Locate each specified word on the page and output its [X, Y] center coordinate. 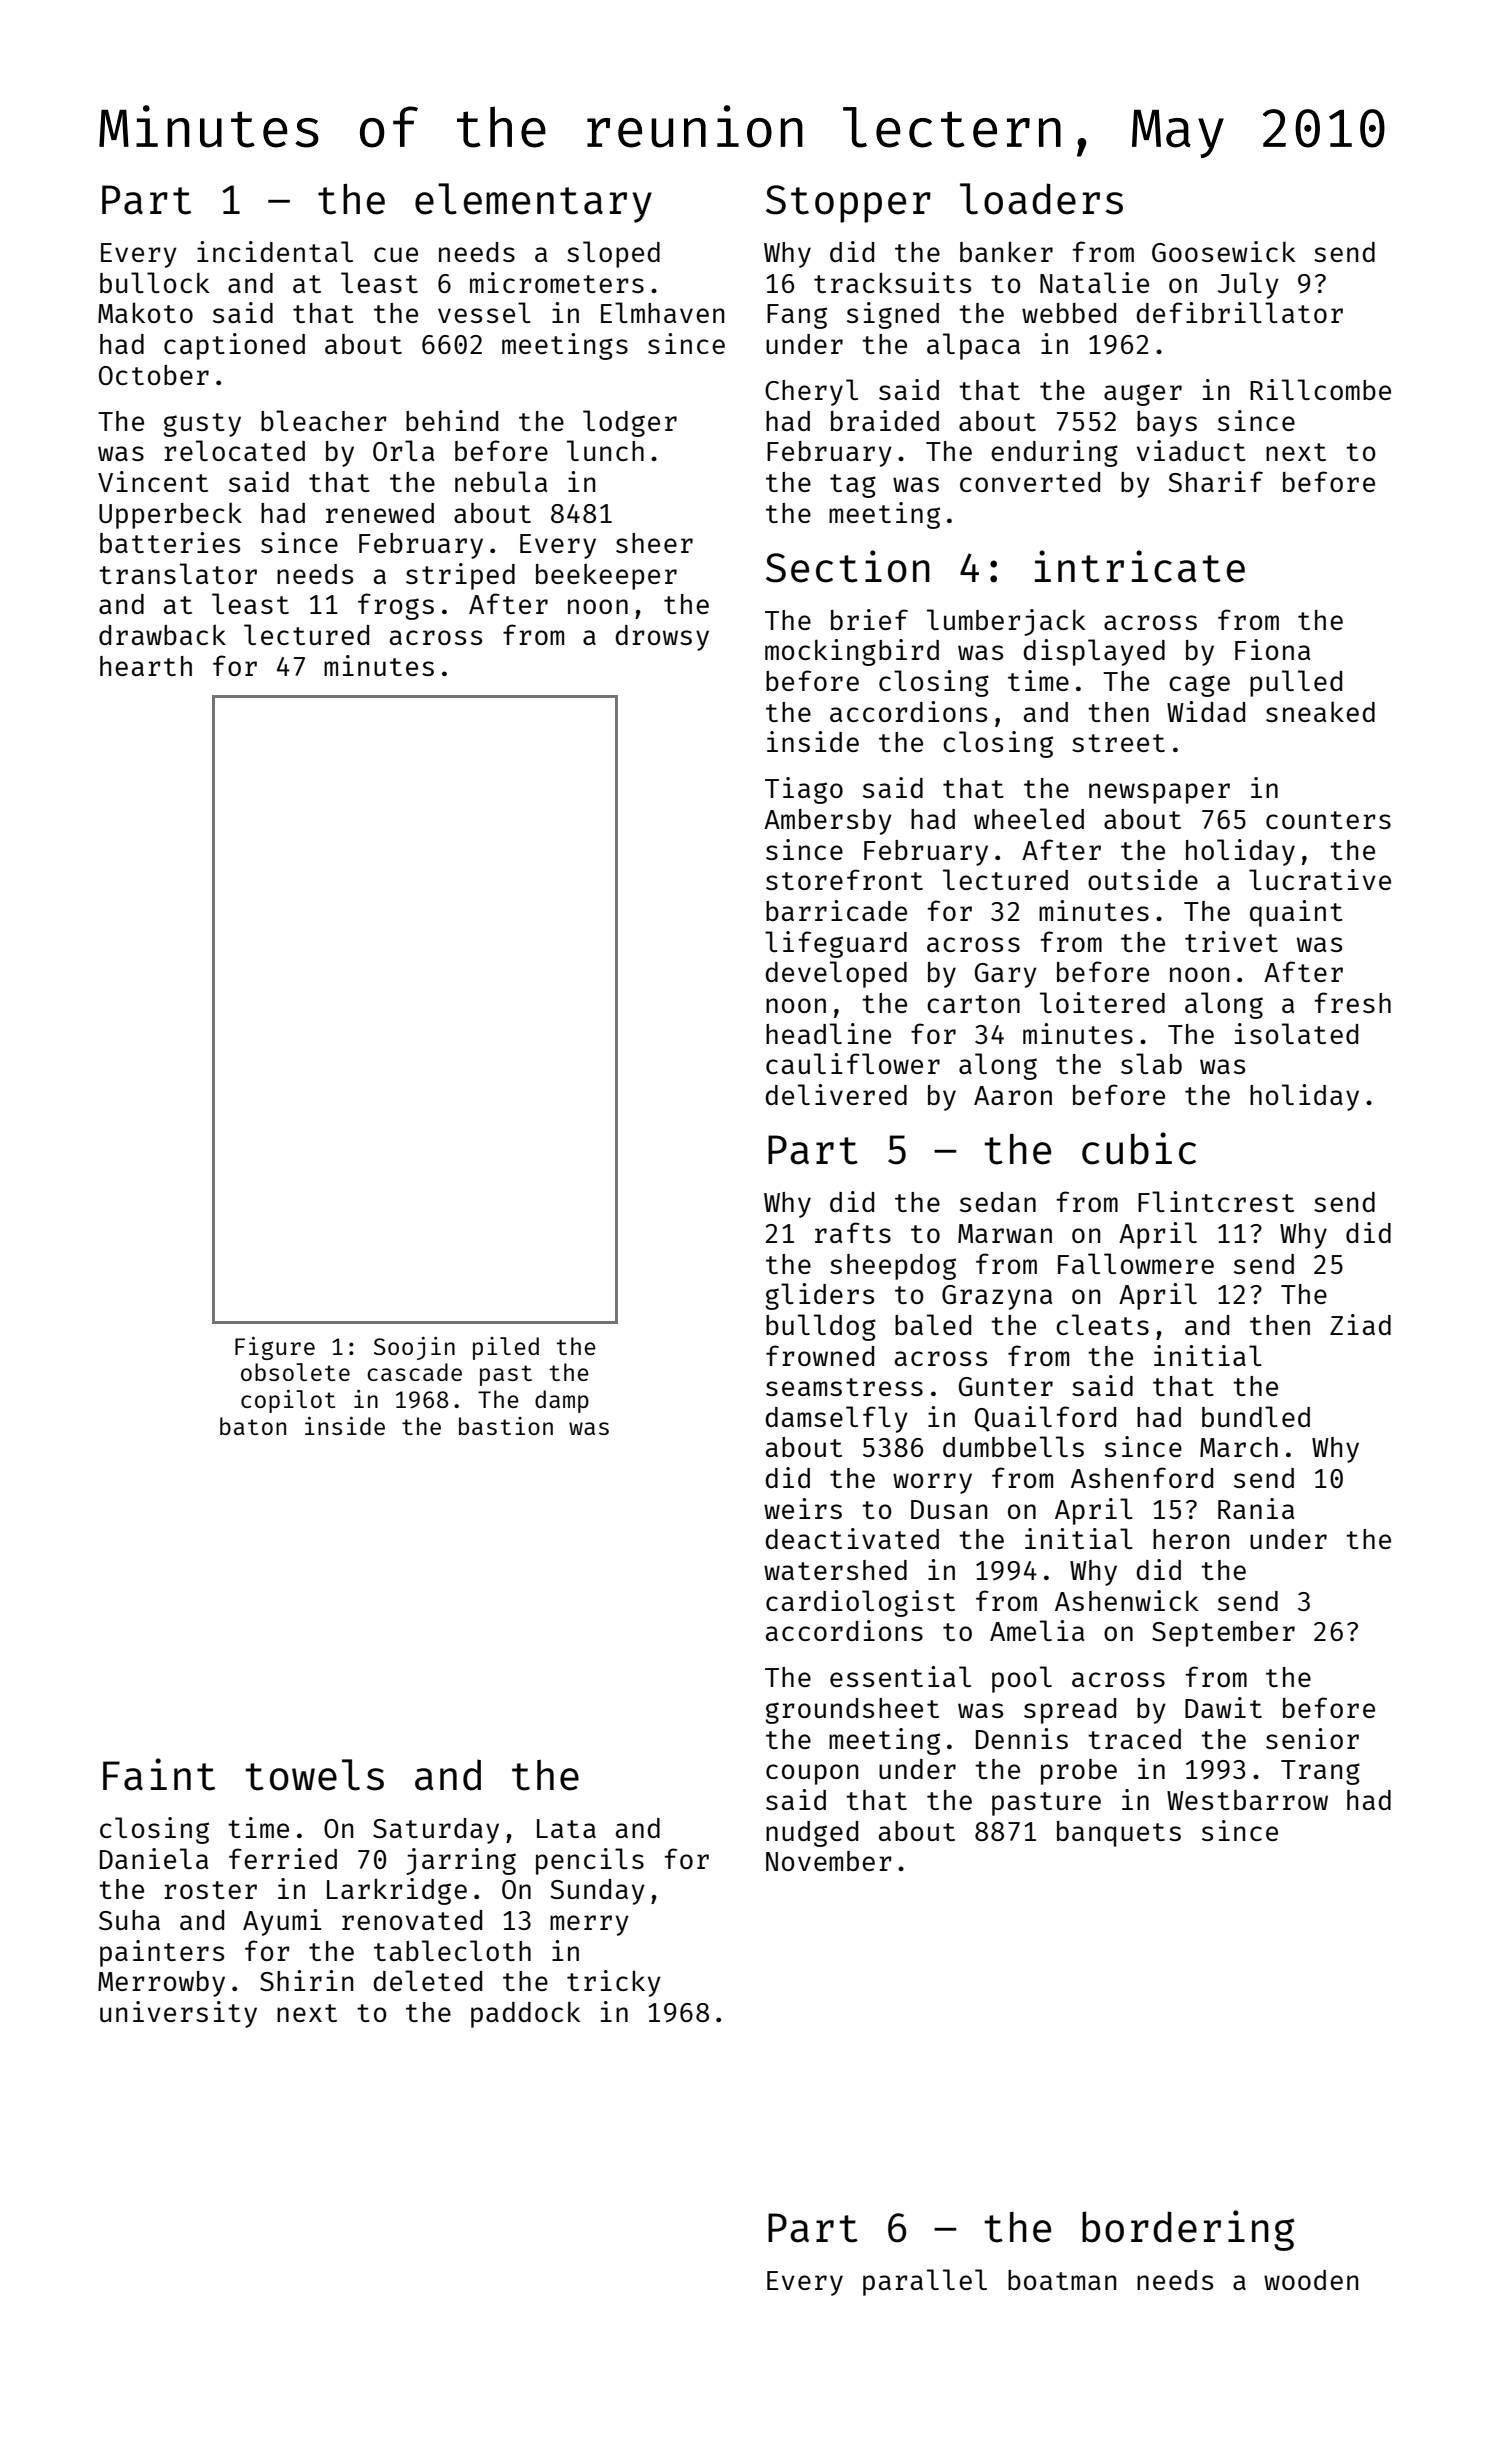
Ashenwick [1127, 1600]
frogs [396, 606]
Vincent [153, 481]
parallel [925, 2282]
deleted [427, 1980]
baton [253, 1426]
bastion [506, 1426]
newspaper [1159, 793]
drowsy [662, 638]
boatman [1062, 2280]
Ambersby [828, 822]
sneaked [1320, 712]
